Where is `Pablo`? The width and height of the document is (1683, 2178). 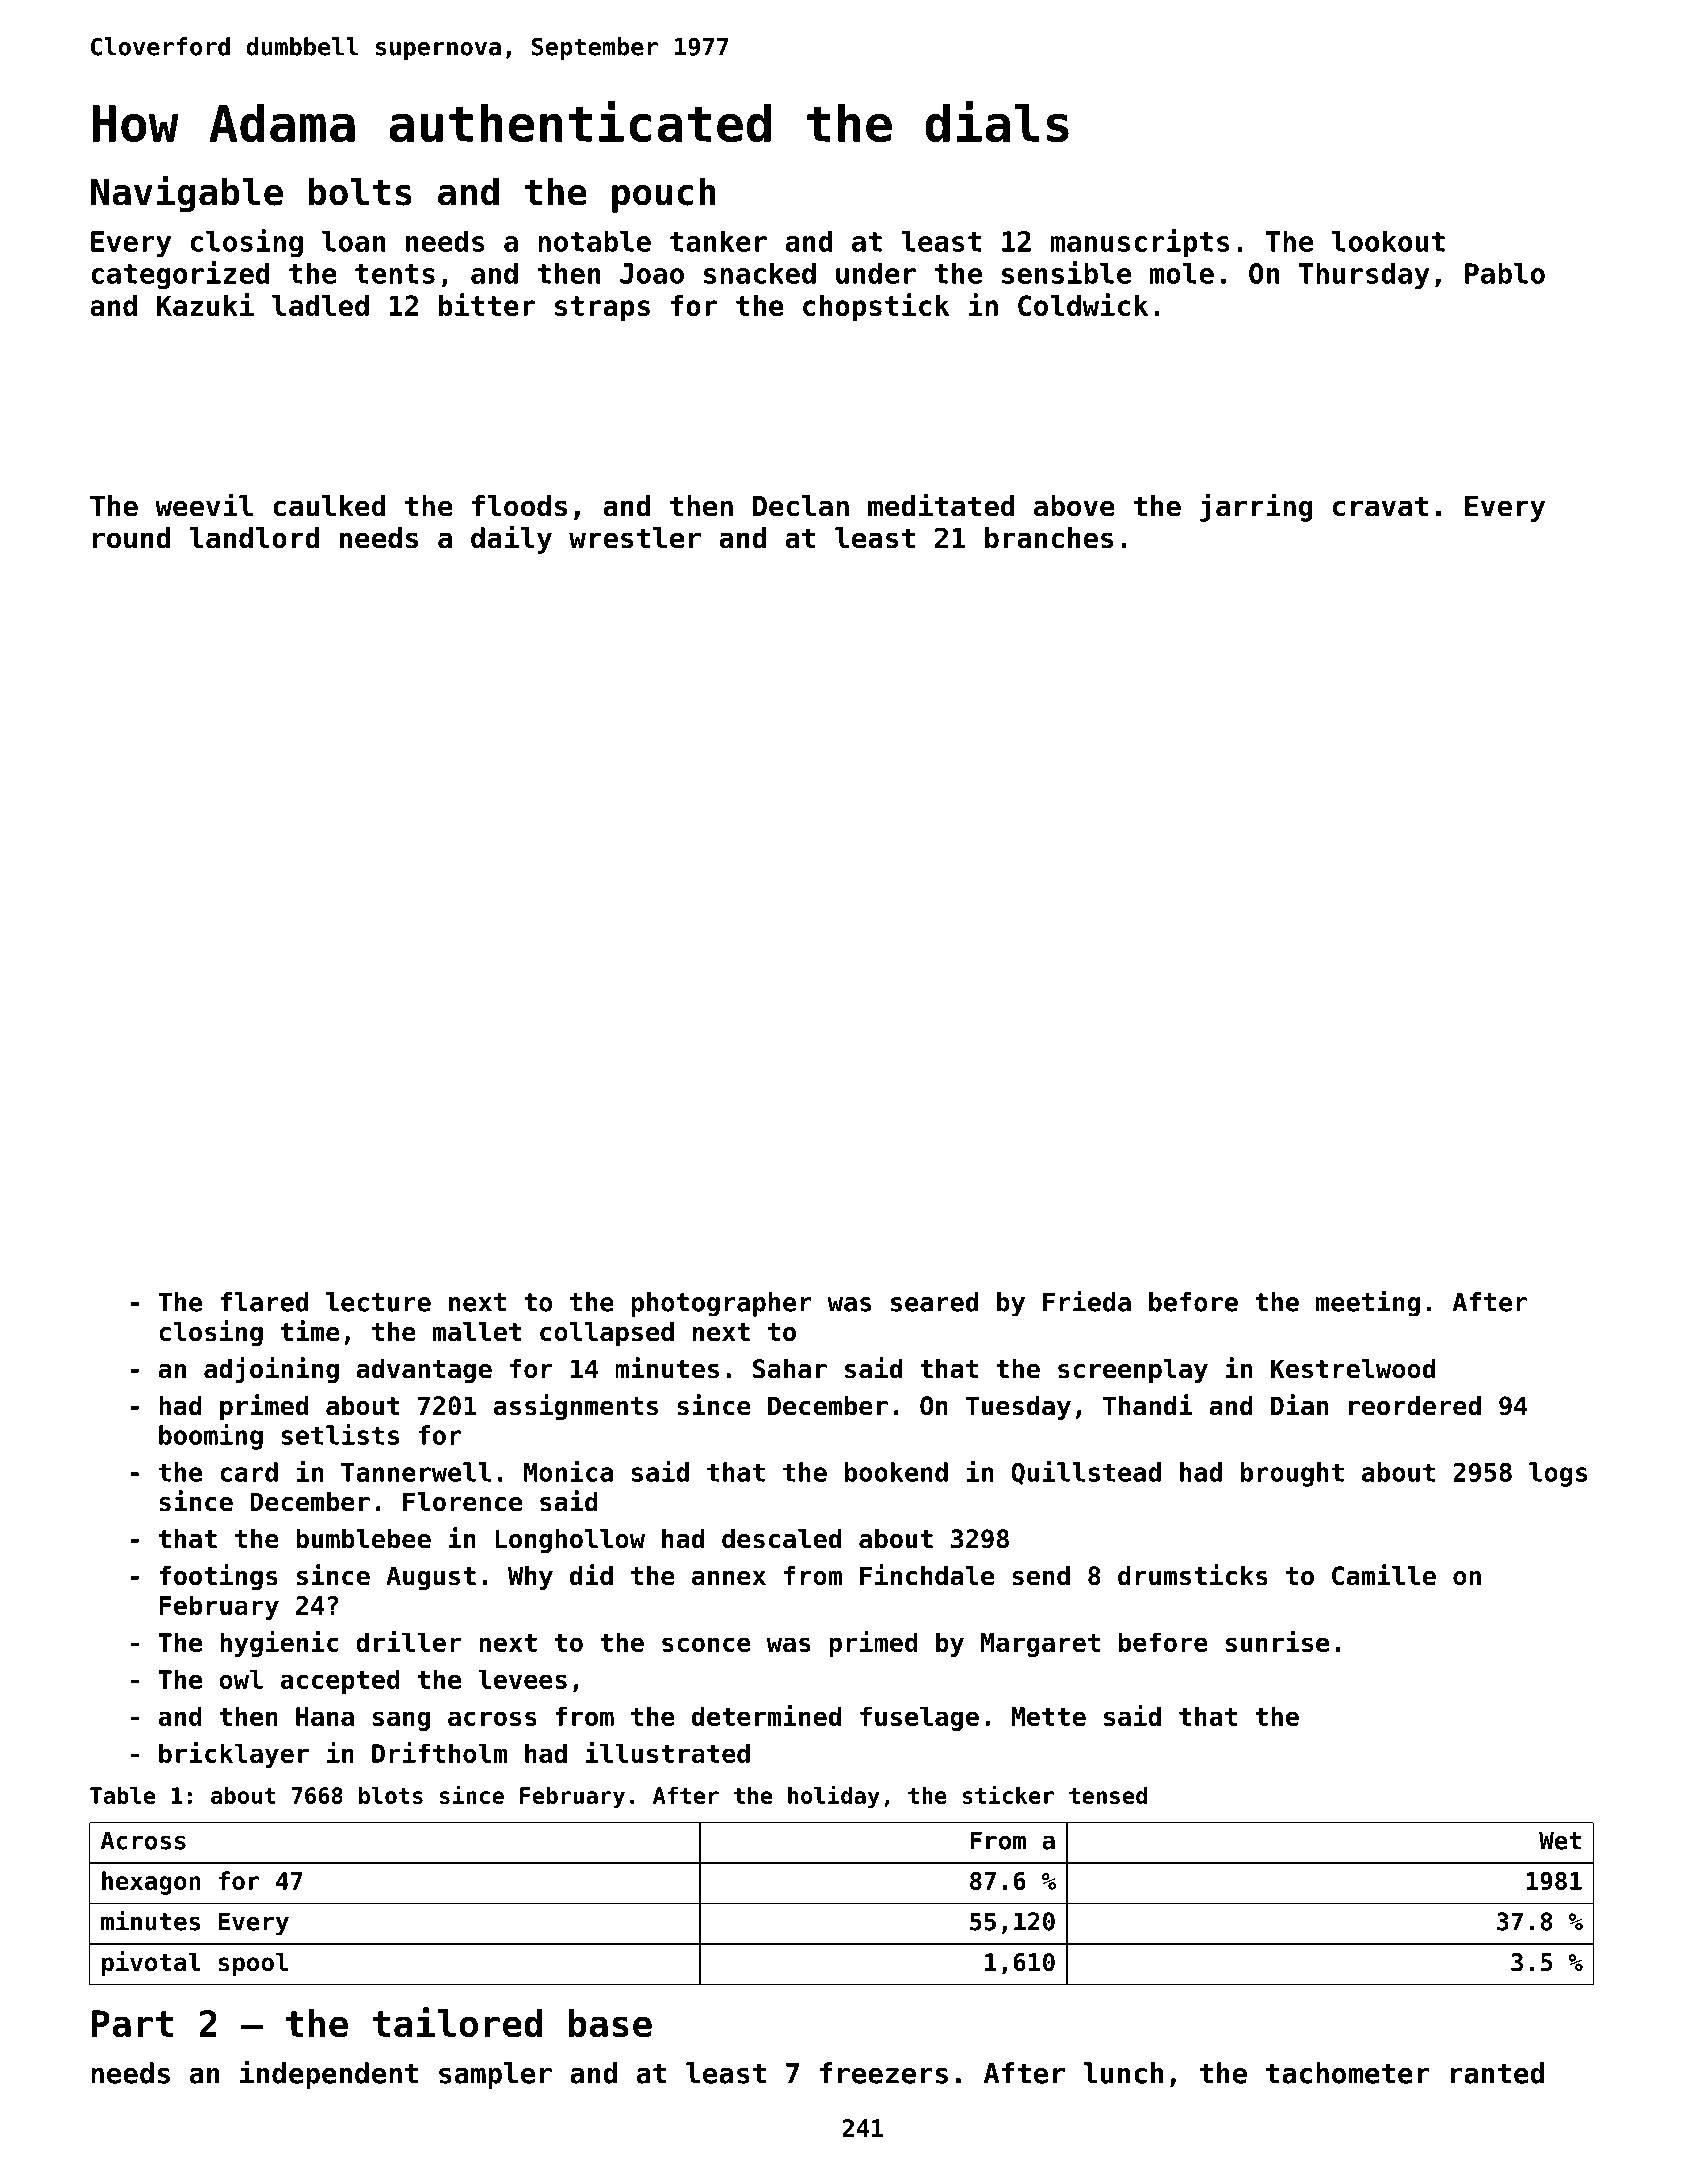 Pablo is located at coordinates (1505, 273).
